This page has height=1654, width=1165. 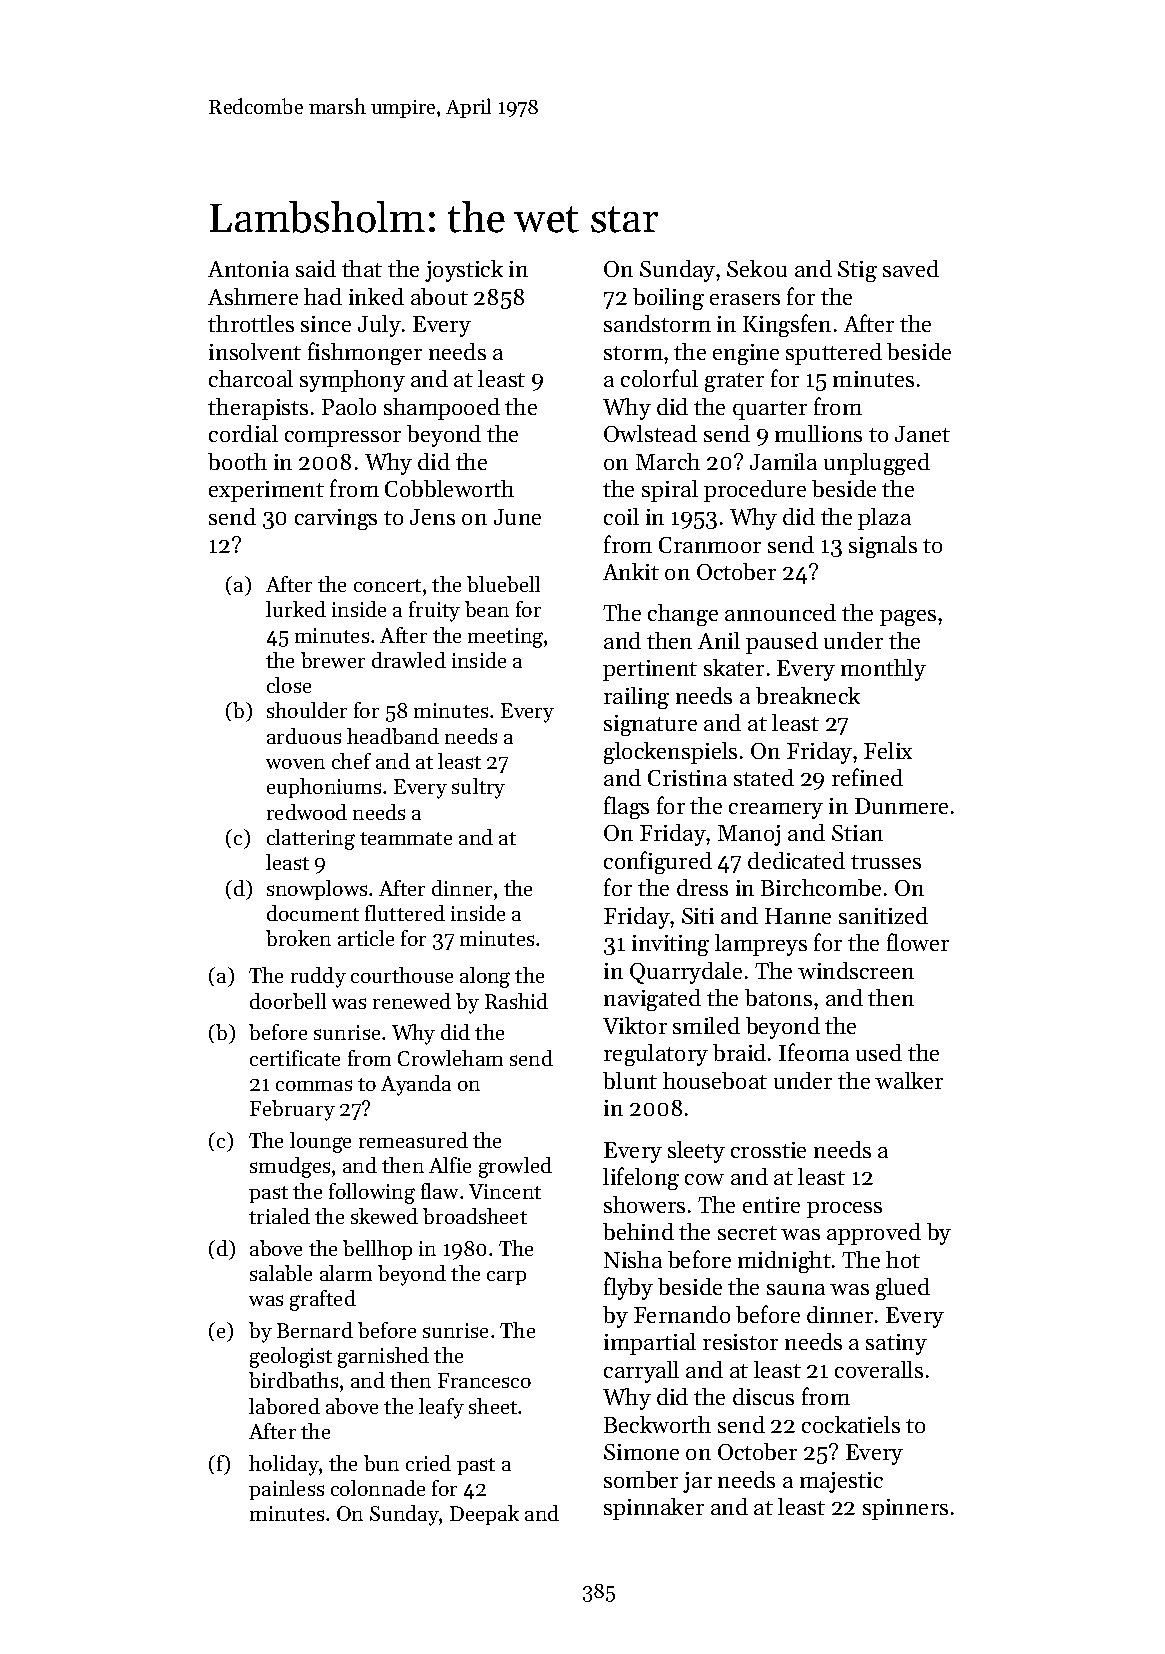 I want to click on configured, so click(x=658, y=862).
